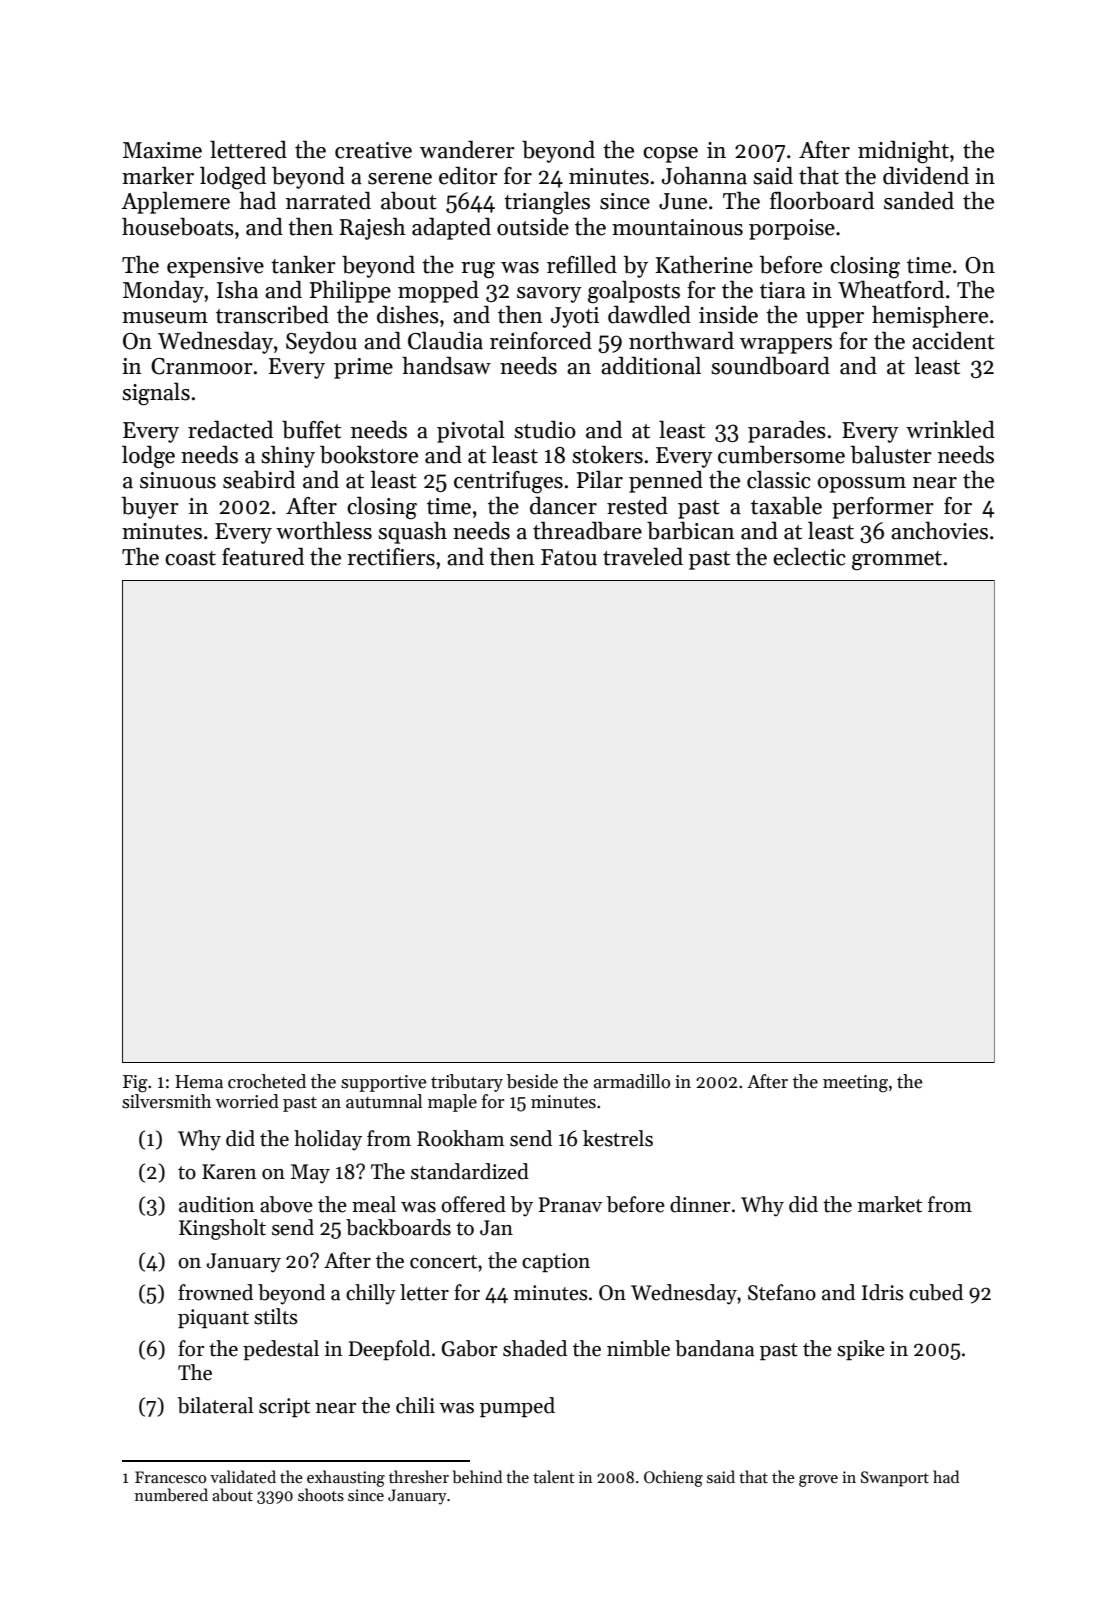 This screenshot has width=1117, height=1618. What do you see at coordinates (532, 1081) in the screenshot?
I see `beside` at bounding box center [532, 1081].
